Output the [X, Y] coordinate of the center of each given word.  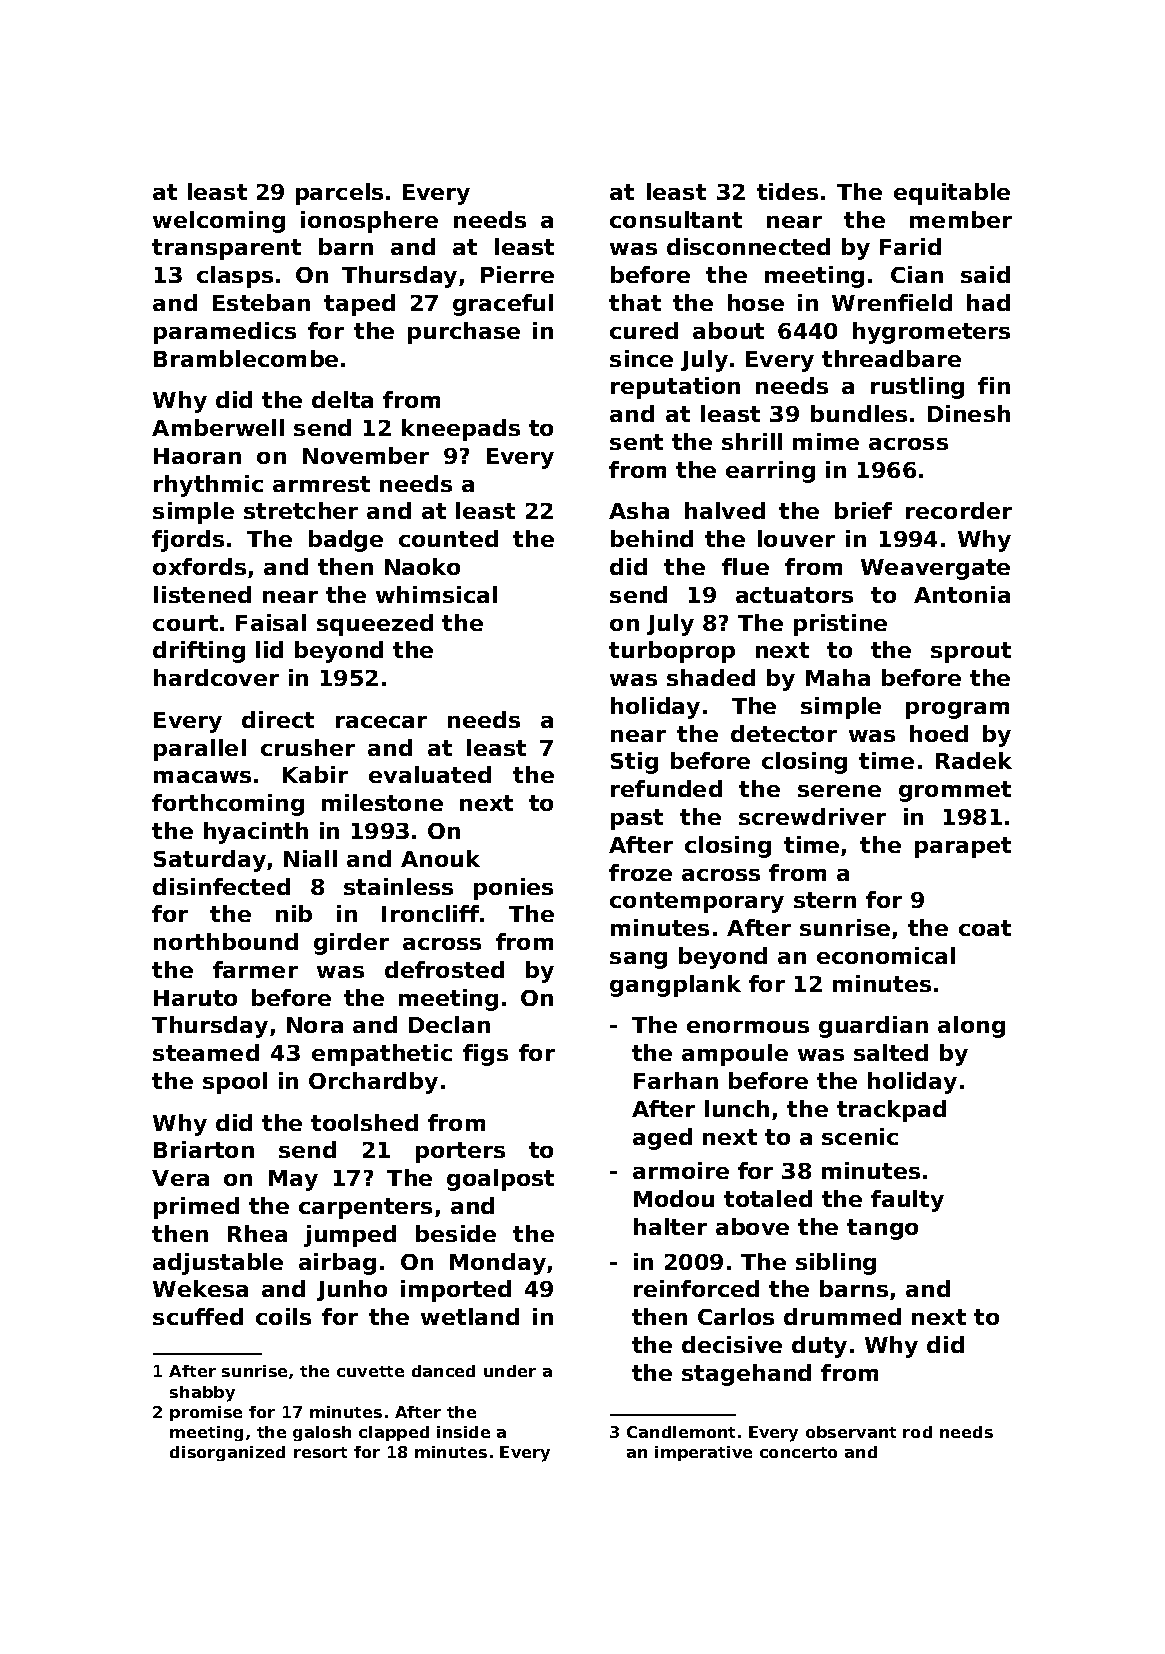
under [510, 1371]
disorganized [227, 1453]
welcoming [219, 222]
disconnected [748, 246]
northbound [226, 941]
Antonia [962, 594]
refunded [666, 788]
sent [636, 442]
